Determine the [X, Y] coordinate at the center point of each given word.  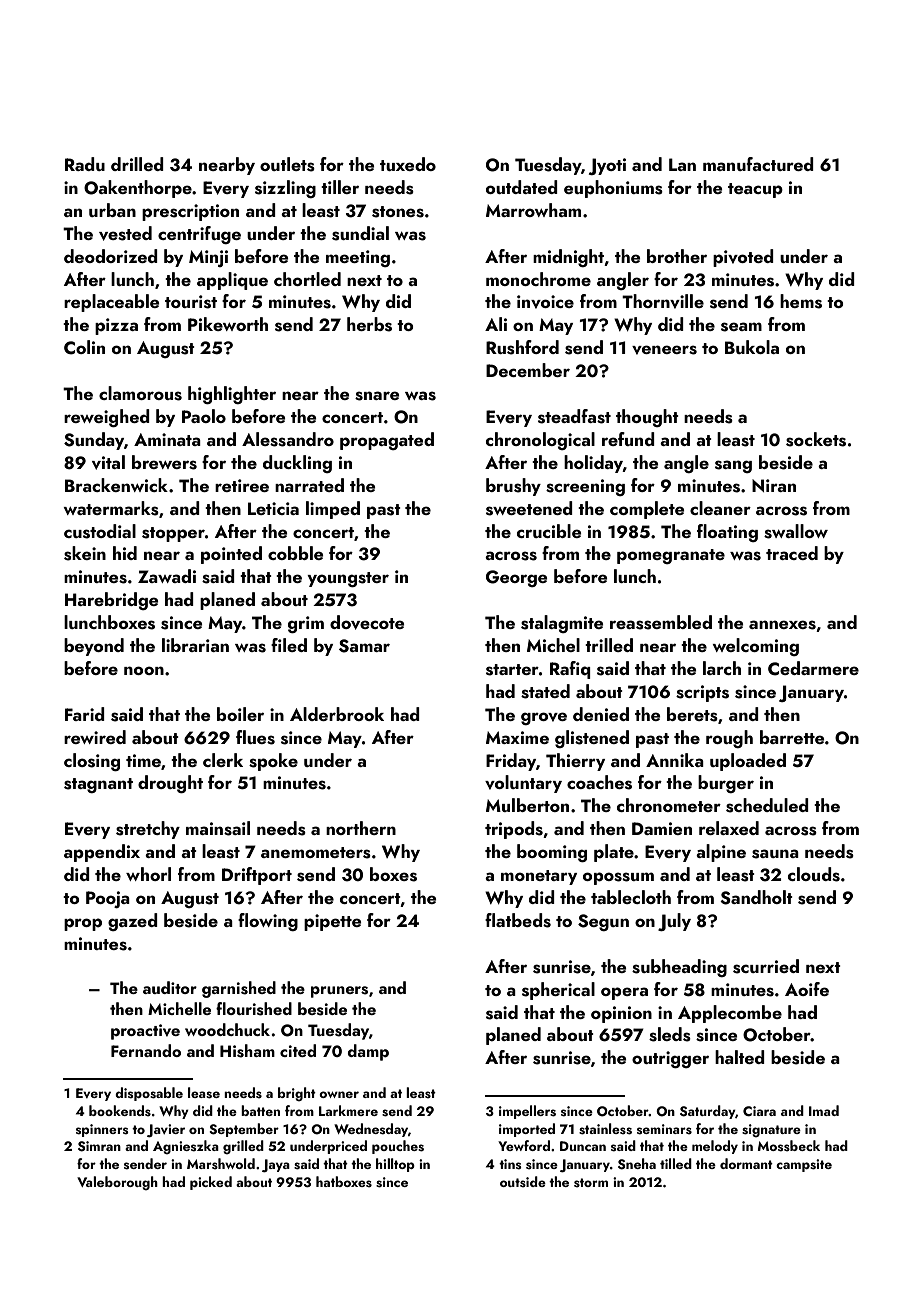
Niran [774, 485]
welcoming [755, 647]
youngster [348, 579]
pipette [332, 922]
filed [289, 645]
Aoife [807, 989]
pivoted [743, 258]
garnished [239, 989]
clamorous [140, 393]
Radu [85, 164]
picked [211, 1183]
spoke [273, 762]
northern [361, 828]
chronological [540, 441]
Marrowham [533, 210]
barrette [792, 737]
